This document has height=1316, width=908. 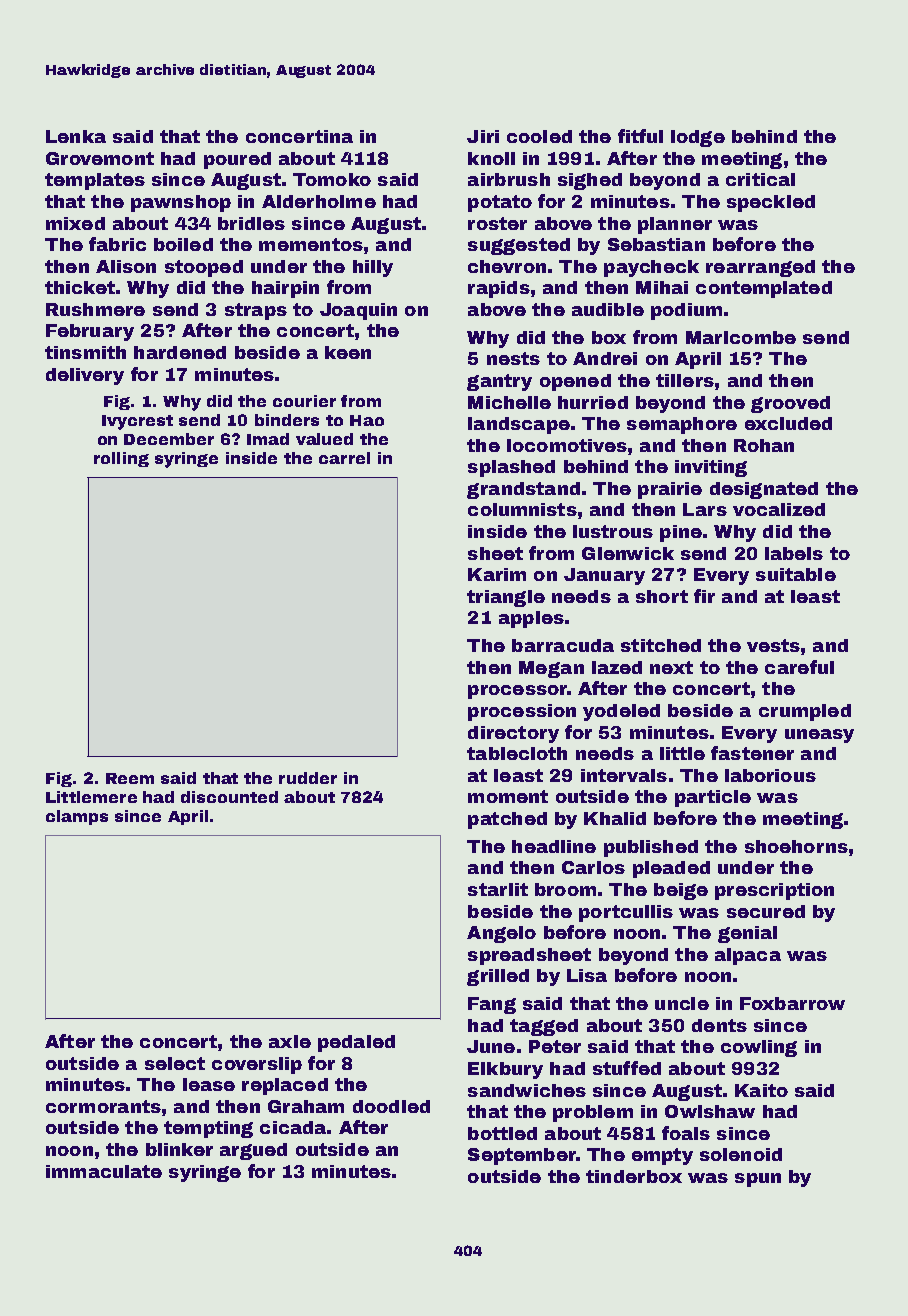 I want to click on Reem, so click(x=130, y=778).
